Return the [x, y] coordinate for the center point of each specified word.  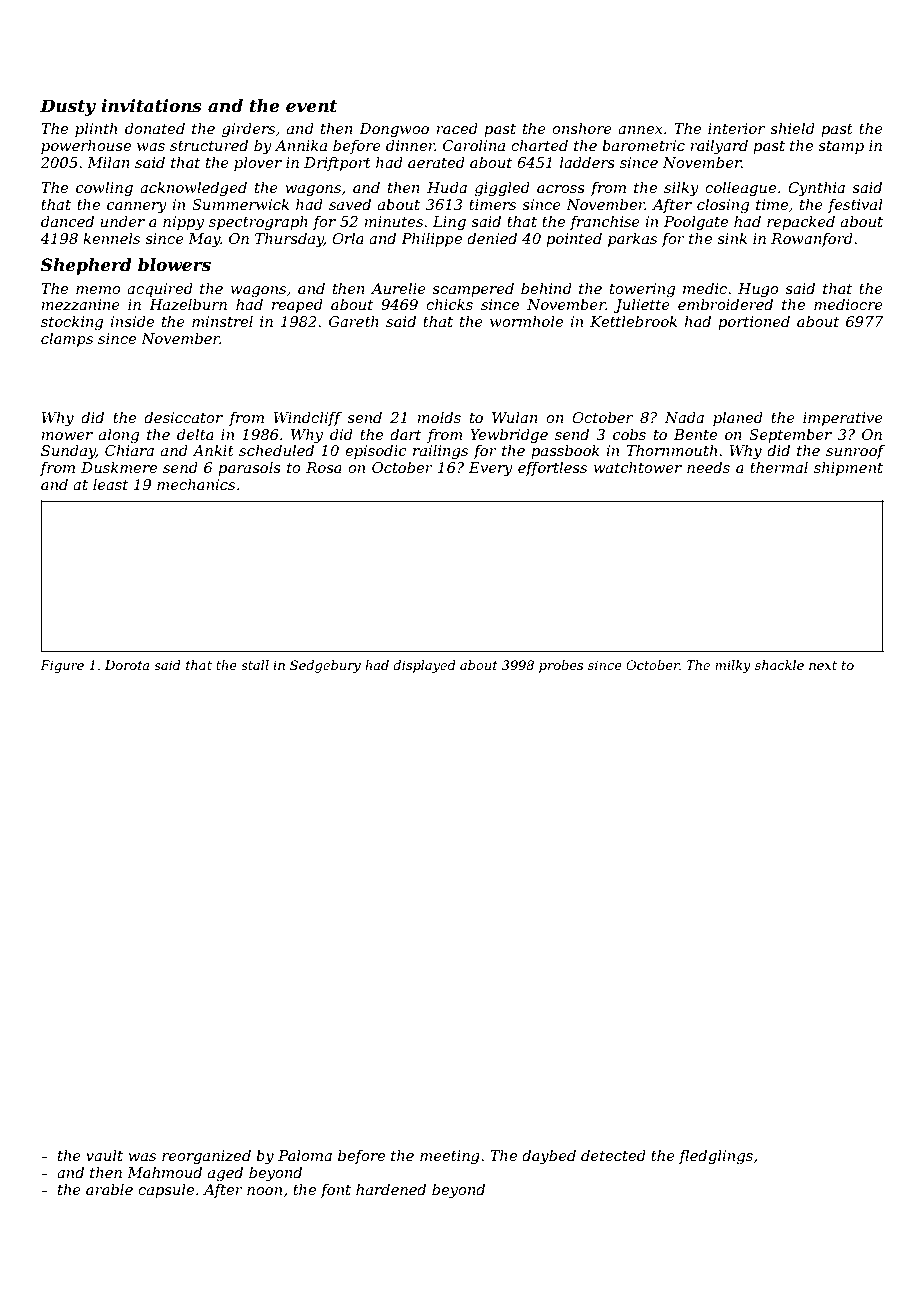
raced [457, 128]
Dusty [68, 107]
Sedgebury [325, 666]
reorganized [206, 1157]
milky [733, 666]
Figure [62, 666]
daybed [549, 1157]
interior [736, 128]
